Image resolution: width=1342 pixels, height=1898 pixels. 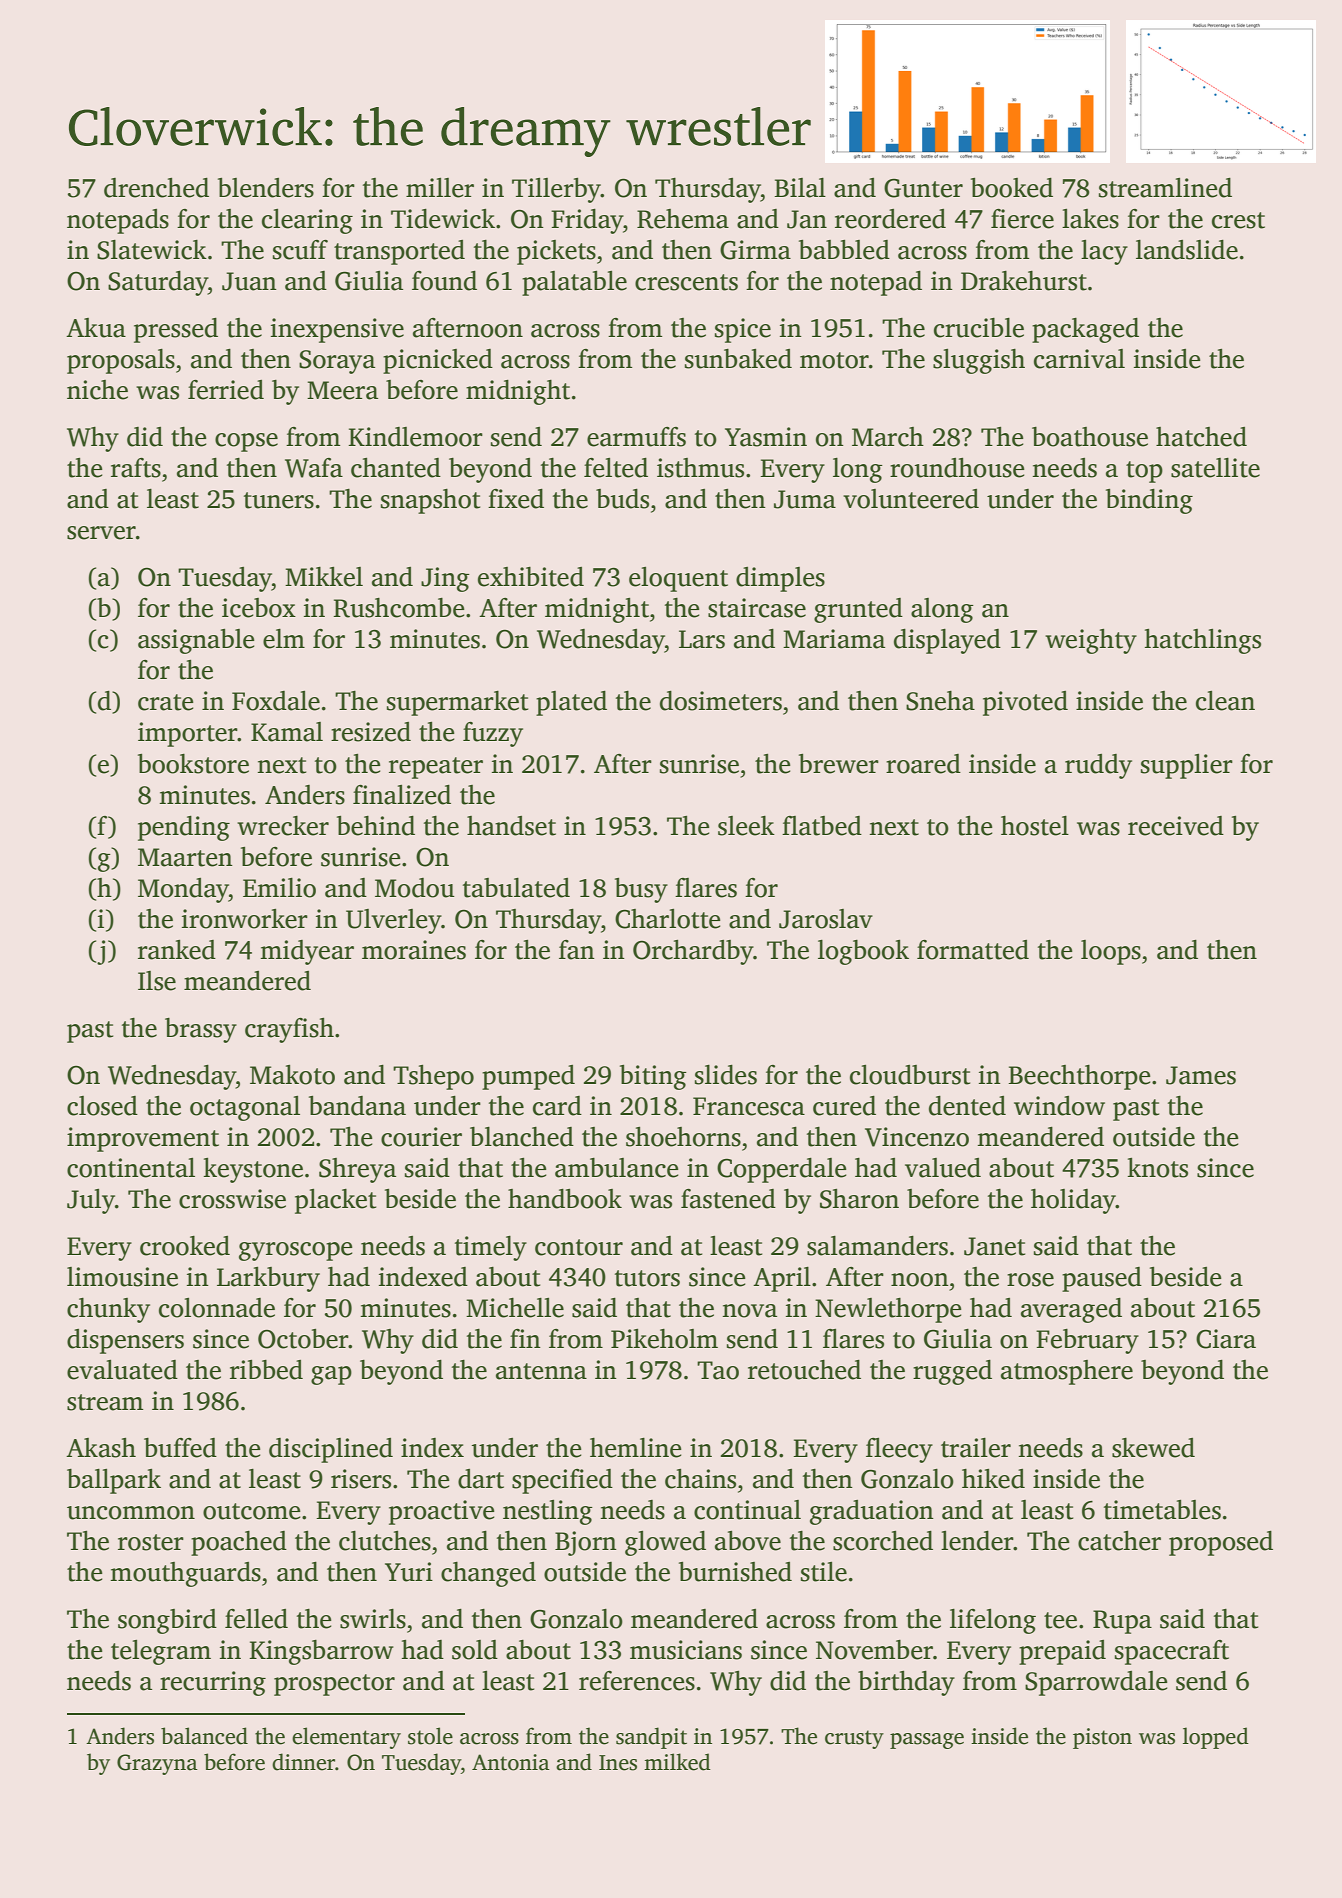 I want to click on Bilal, so click(x=800, y=188).
